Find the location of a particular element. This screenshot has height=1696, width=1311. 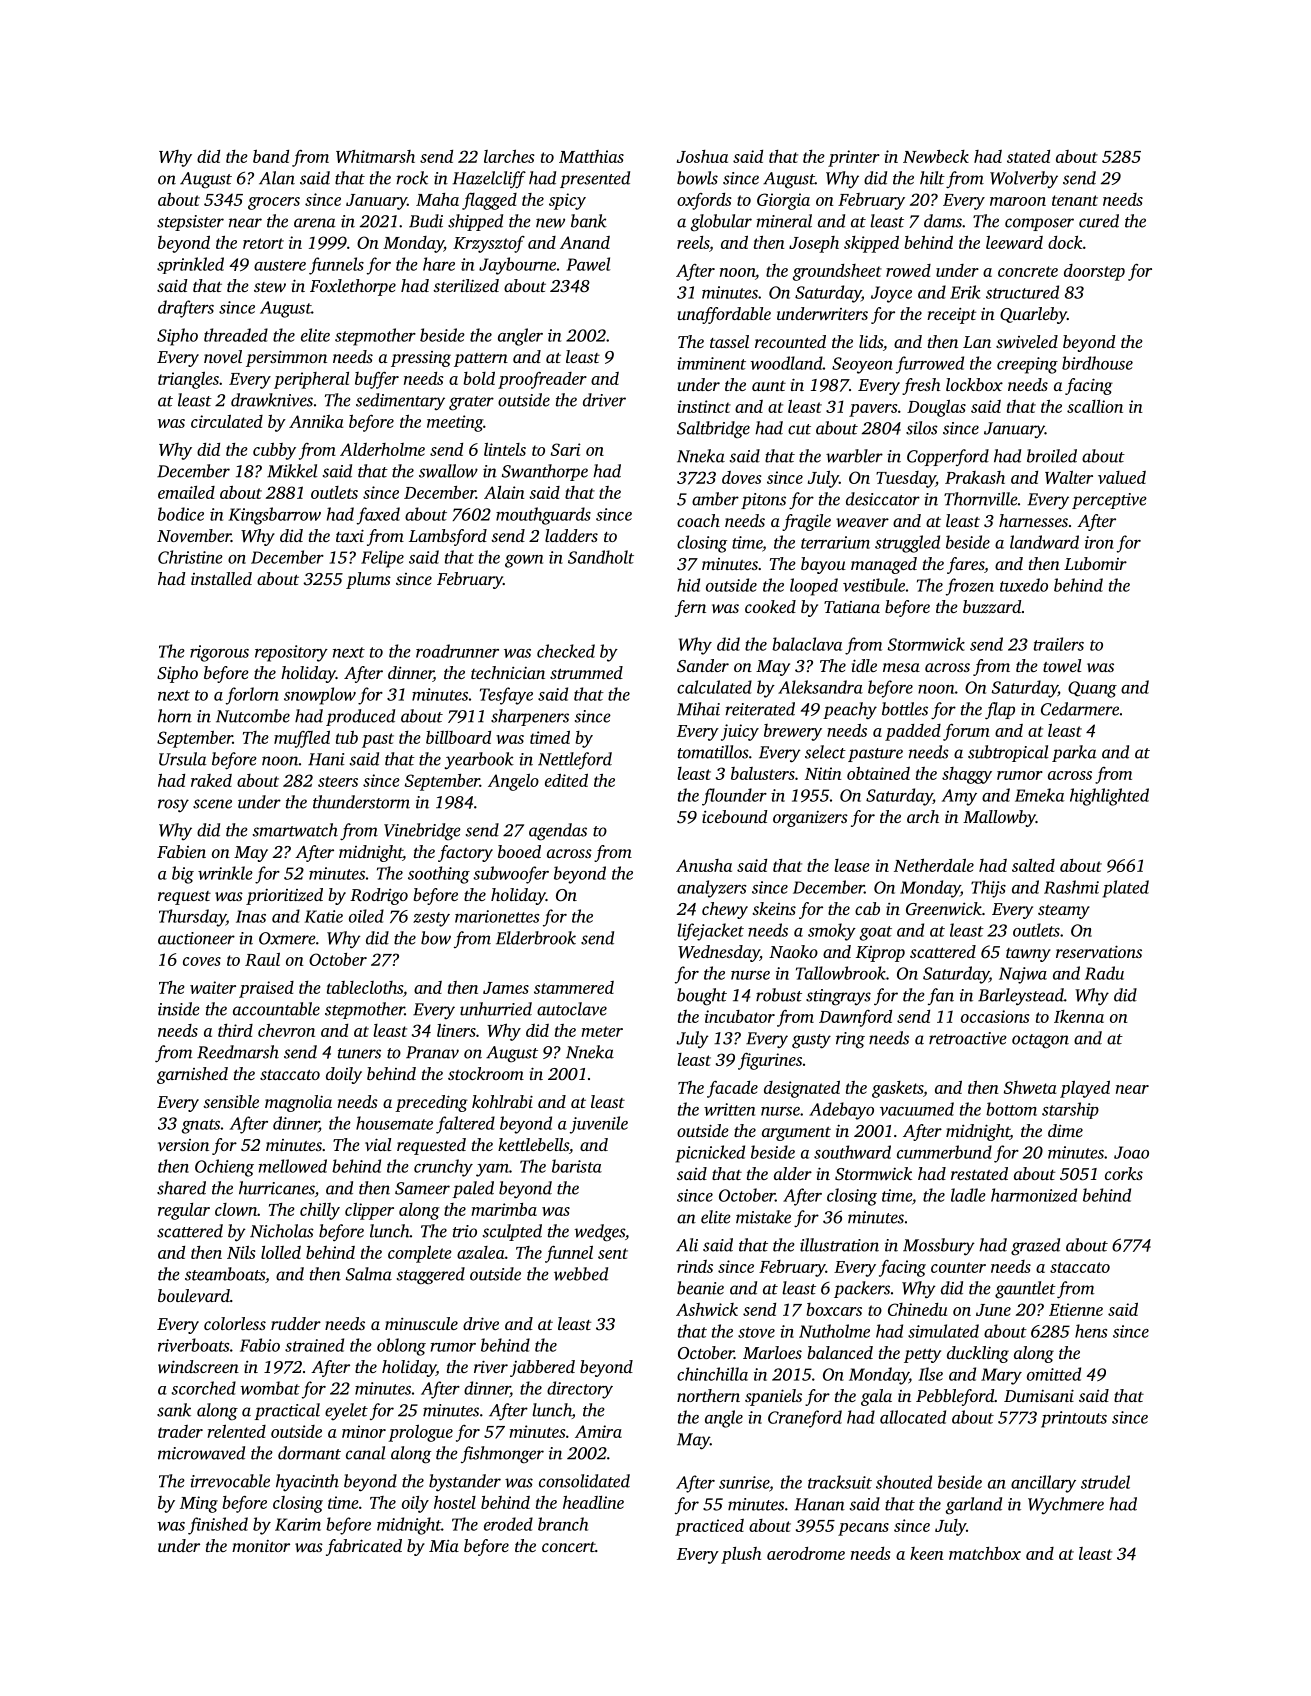

raked is located at coordinates (211, 780).
